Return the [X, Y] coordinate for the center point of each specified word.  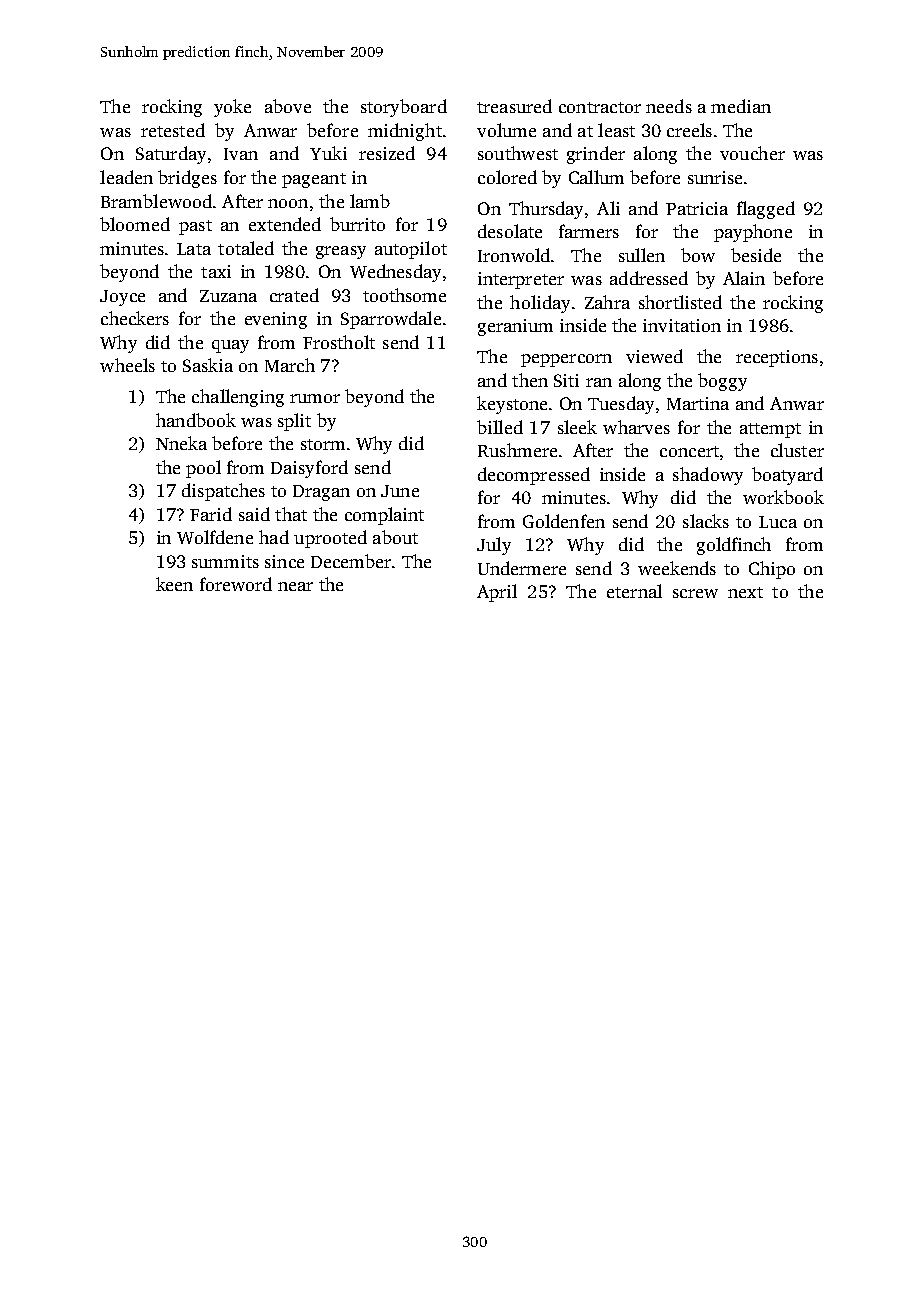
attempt [770, 430]
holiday [540, 304]
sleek [577, 427]
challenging [238, 398]
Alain [744, 278]
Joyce [122, 298]
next [745, 592]
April [497, 593]
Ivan [241, 154]
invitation [682, 325]
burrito [357, 224]
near [295, 586]
